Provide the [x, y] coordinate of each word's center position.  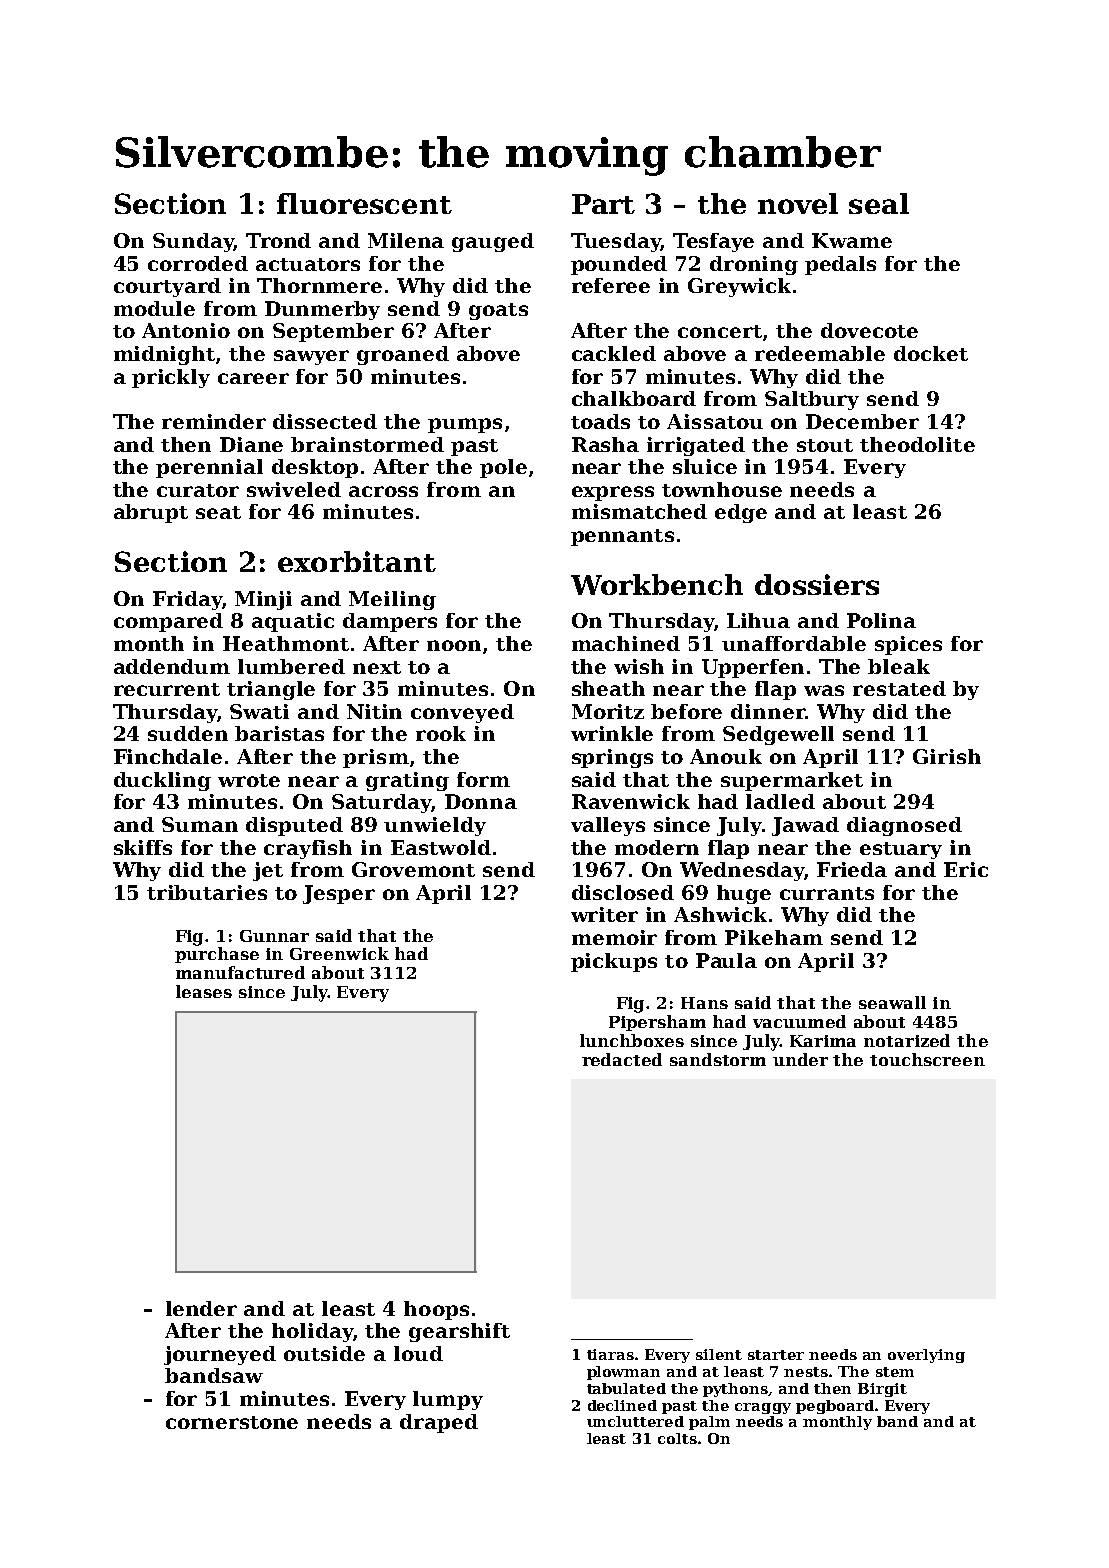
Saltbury [812, 400]
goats [498, 311]
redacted [622, 1059]
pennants [622, 537]
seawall [892, 1002]
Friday [187, 600]
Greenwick [339, 953]
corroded [198, 263]
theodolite [917, 444]
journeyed [220, 1355]
